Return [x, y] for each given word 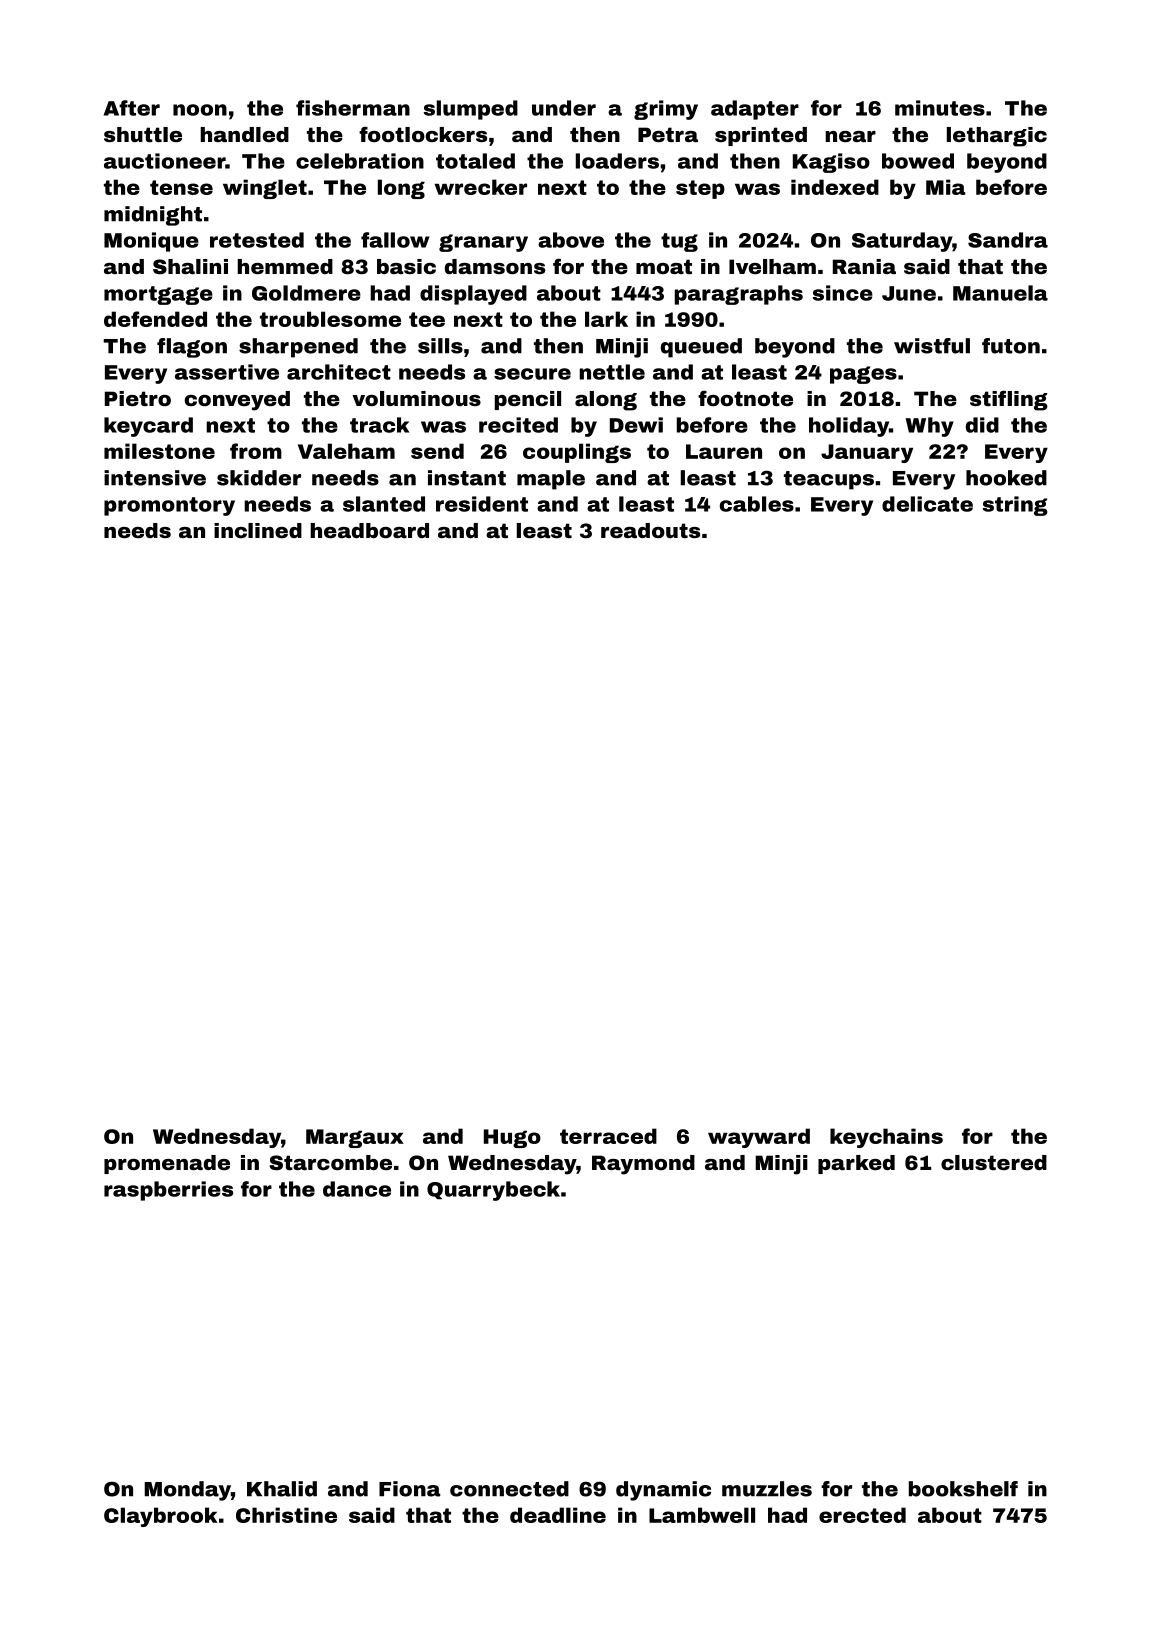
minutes [940, 108]
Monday [187, 1491]
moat [664, 266]
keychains [886, 1138]
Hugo [512, 1138]
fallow [395, 240]
